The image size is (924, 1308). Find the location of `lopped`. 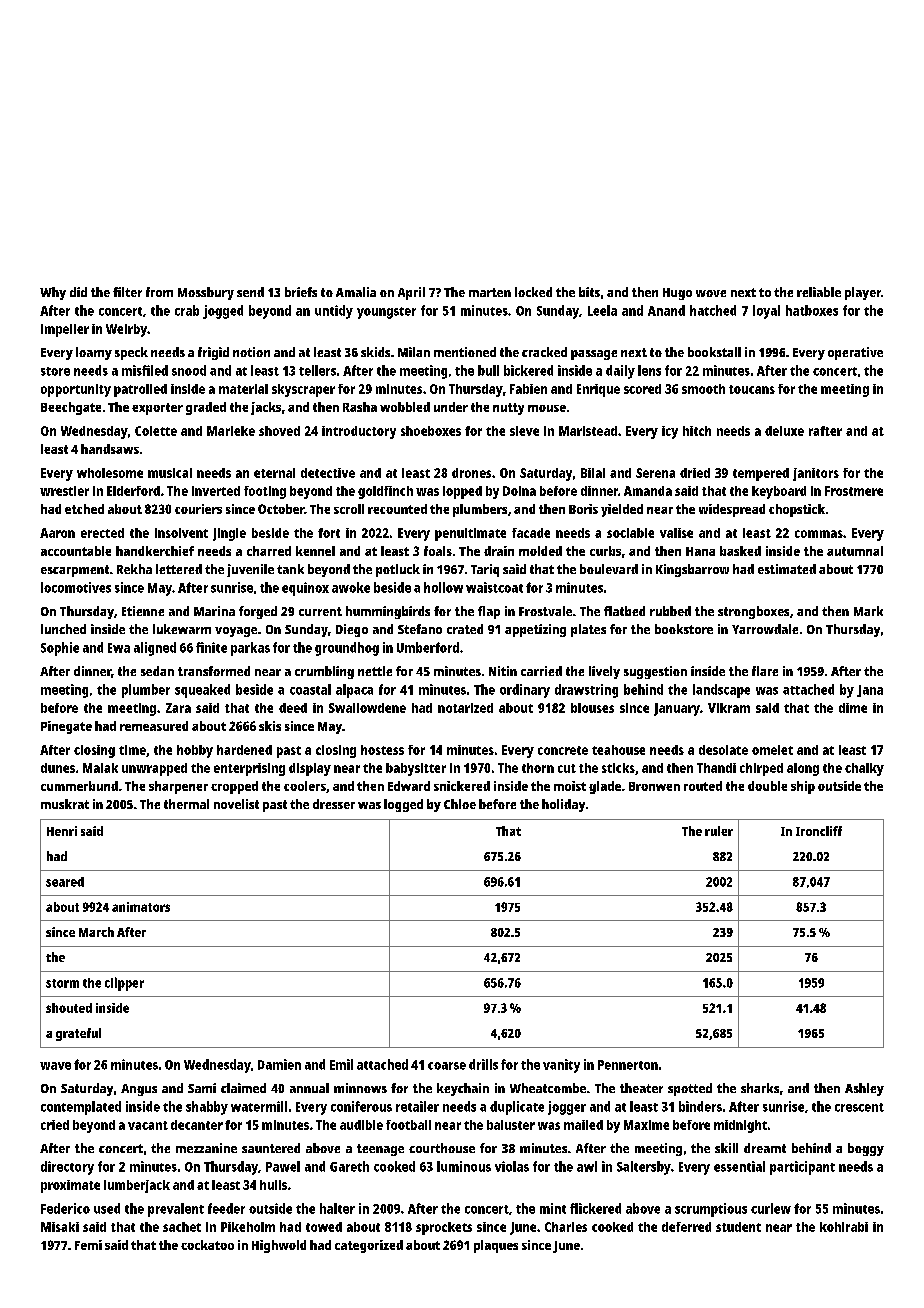

lopped is located at coordinates (462, 492).
